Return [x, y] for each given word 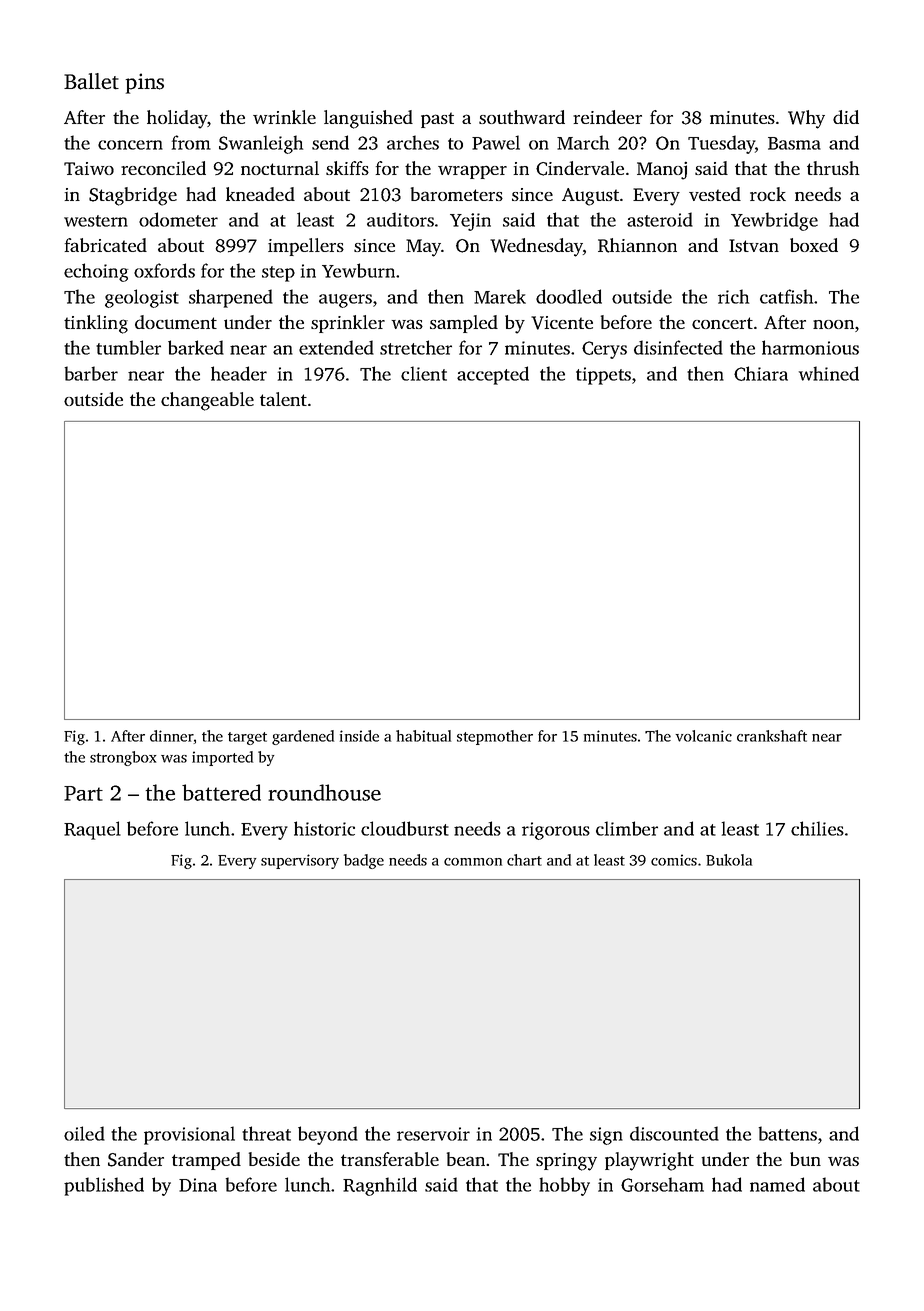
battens [787, 1133]
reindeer [607, 117]
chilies [817, 828]
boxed [814, 245]
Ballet [91, 81]
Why [806, 119]
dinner [172, 737]
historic [324, 828]
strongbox [123, 758]
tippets [603, 376]
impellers [306, 247]
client [424, 373]
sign [606, 1136]
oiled [84, 1133]
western [96, 221]
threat [266, 1133]
